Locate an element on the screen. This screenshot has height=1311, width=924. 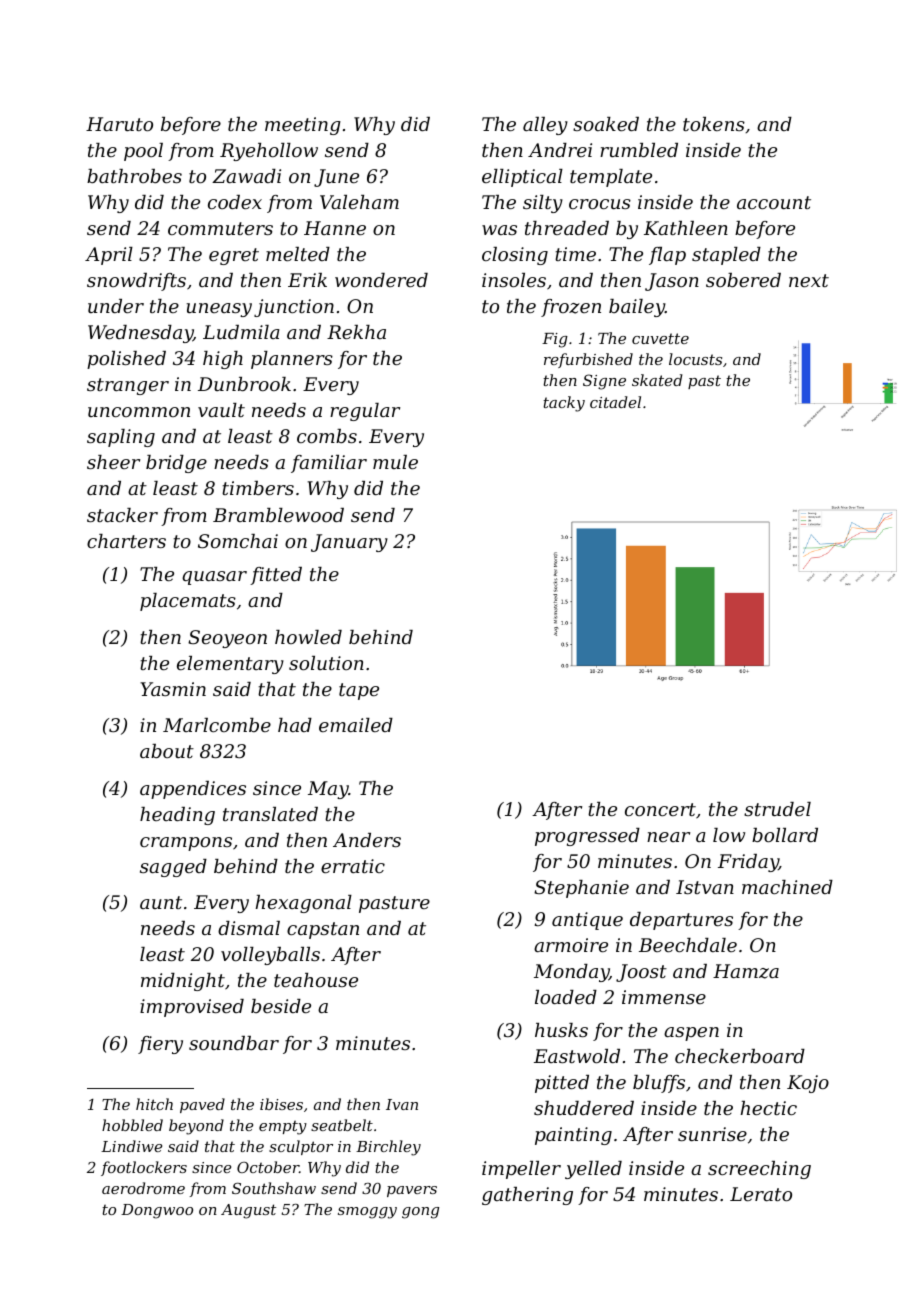
insoles is located at coordinates (514, 280).
